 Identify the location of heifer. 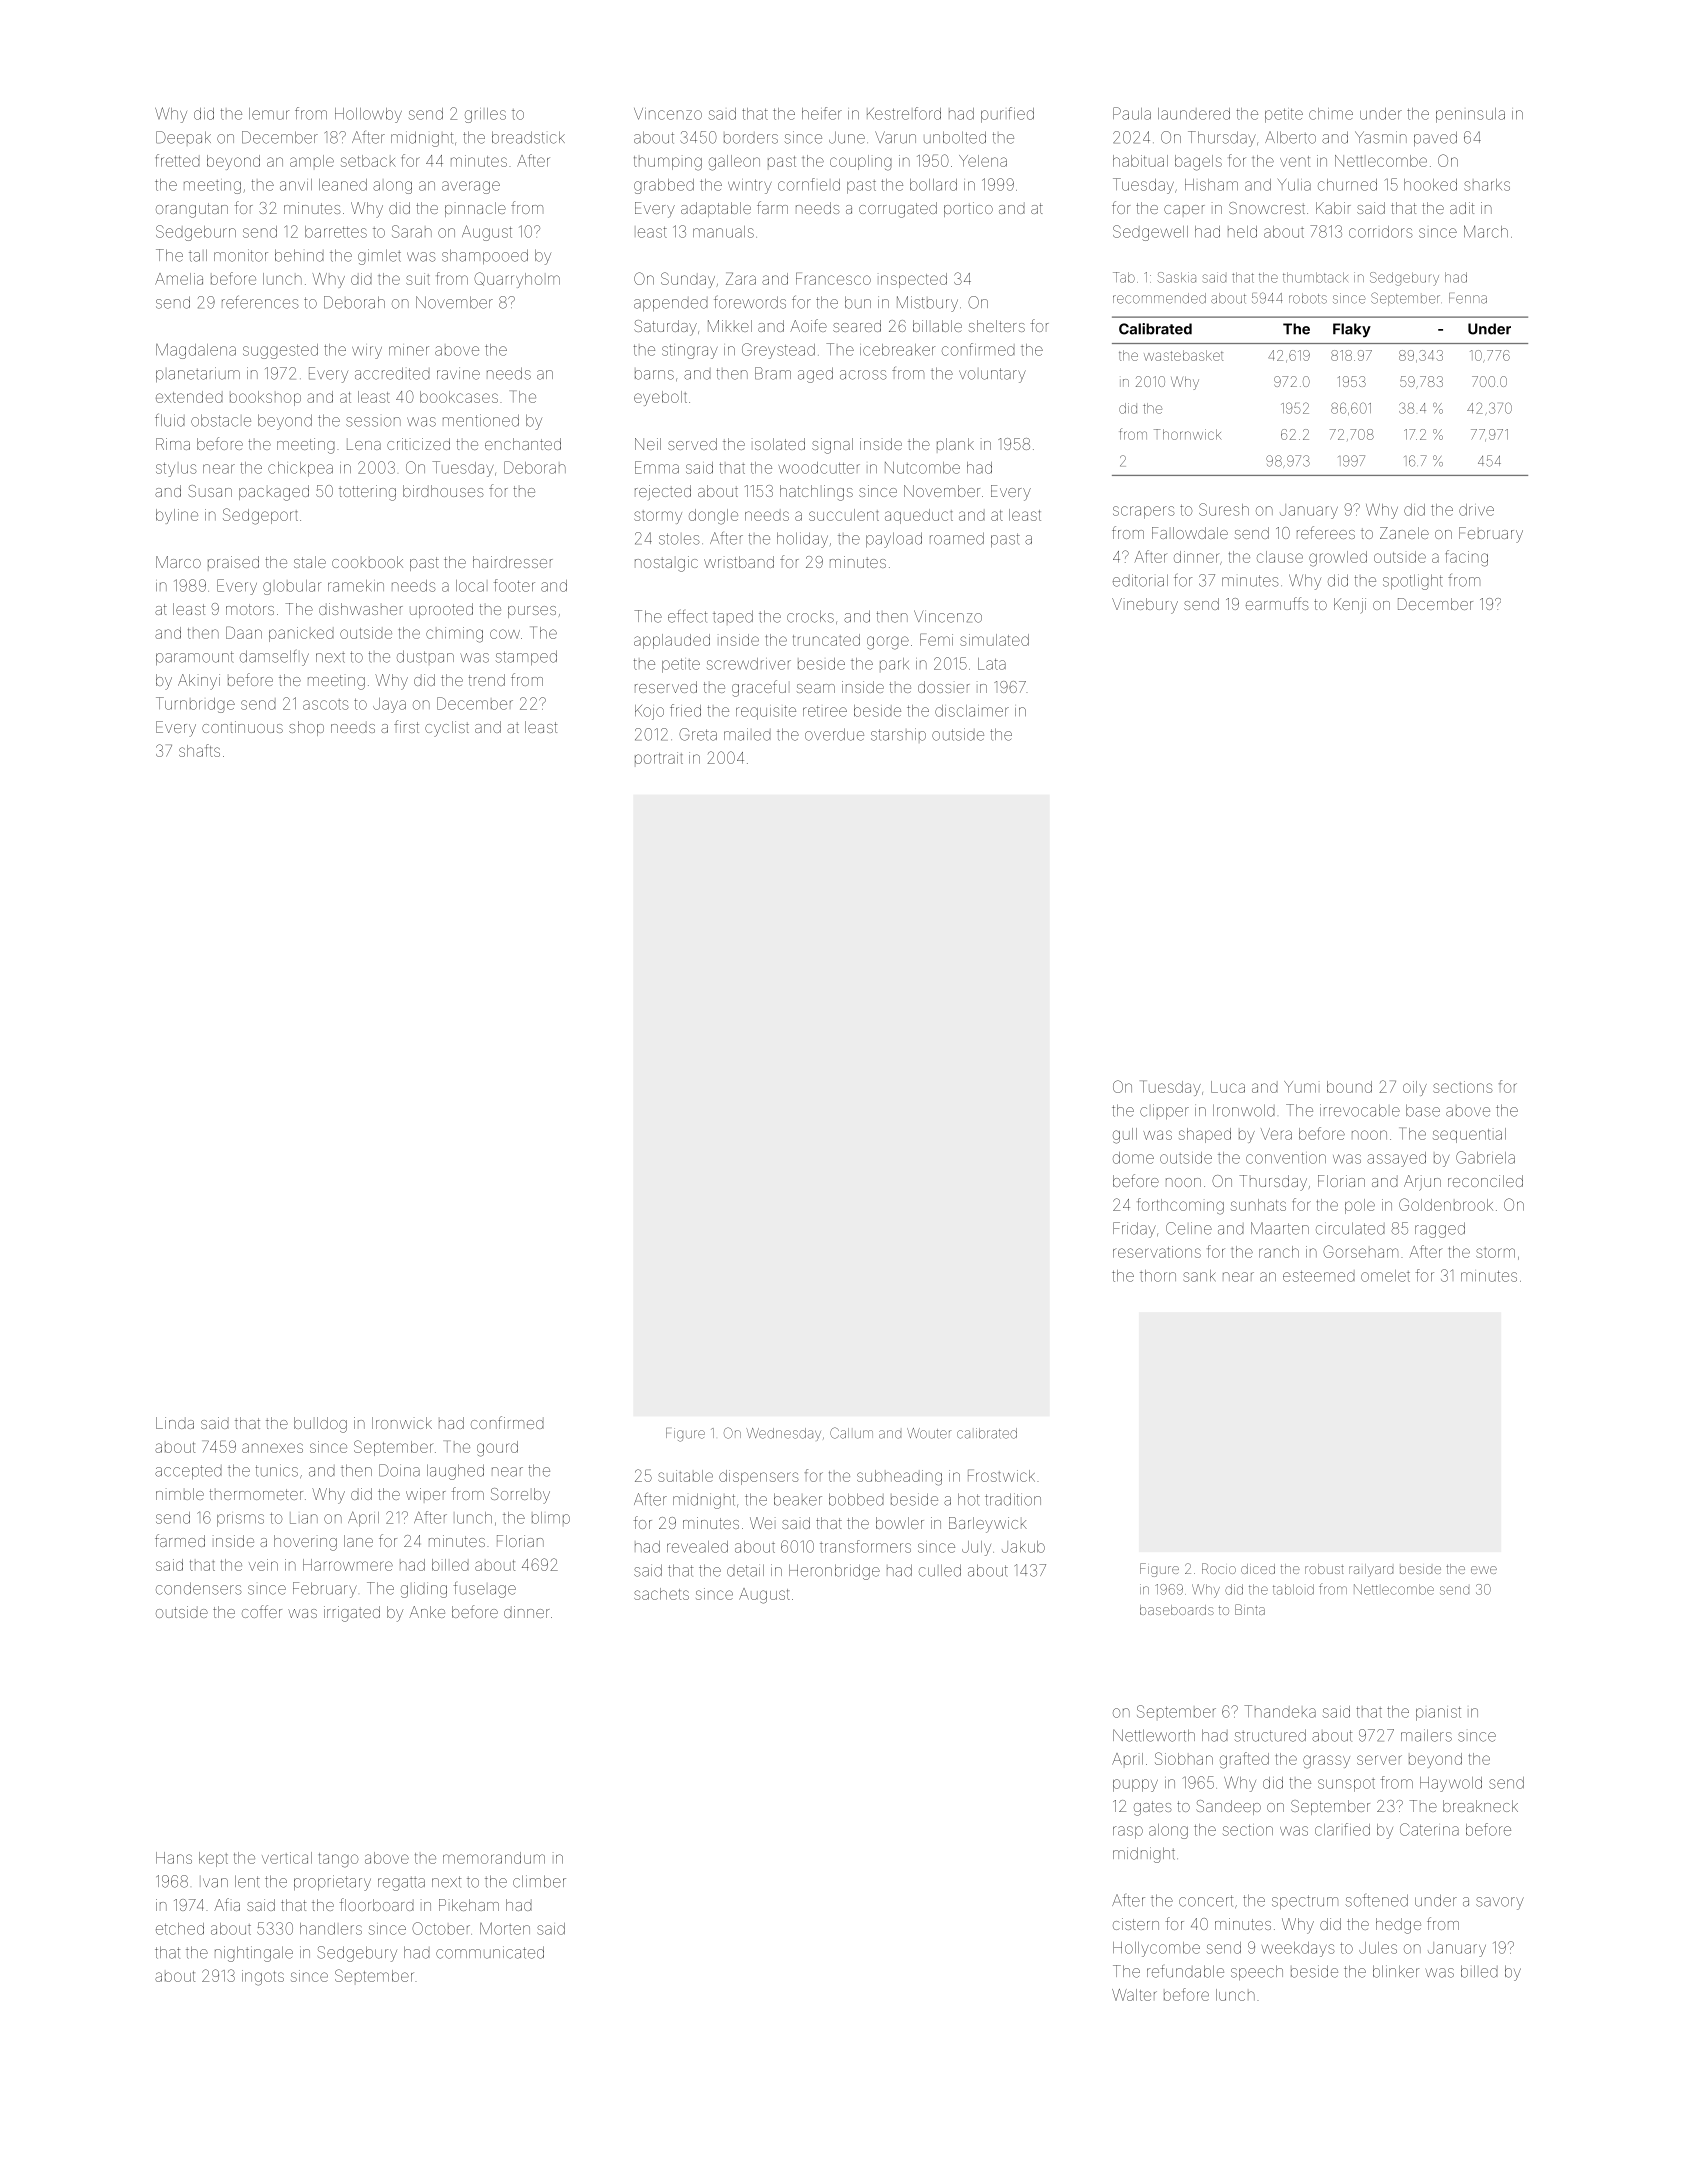
(822, 113).
